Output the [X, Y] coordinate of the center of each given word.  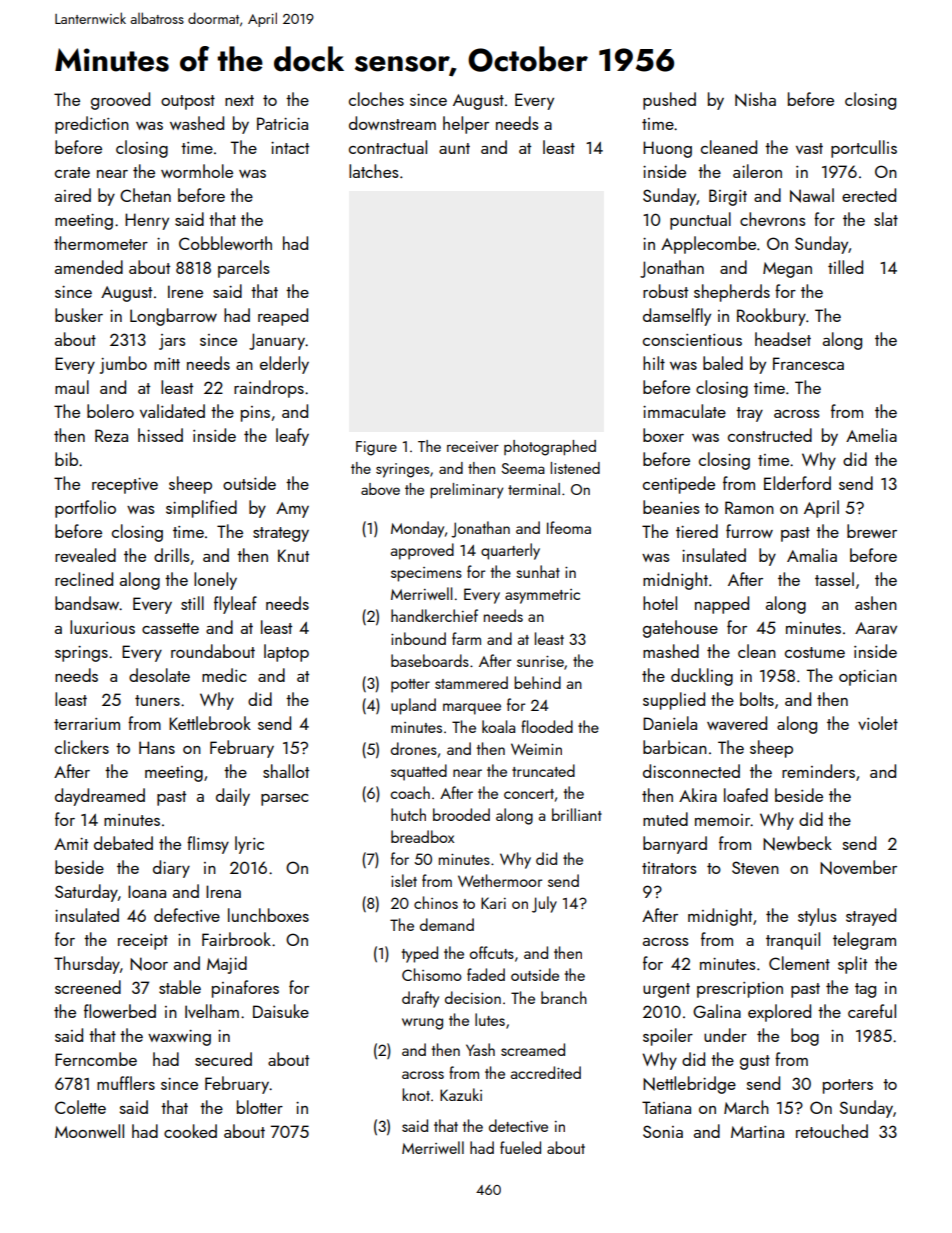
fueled [520, 1147]
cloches [376, 99]
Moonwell [89, 1131]
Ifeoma [569, 527]
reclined [84, 579]
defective [187, 915]
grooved [120, 101]
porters [848, 1086]
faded [486, 974]
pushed [669, 101]
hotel [660, 603]
